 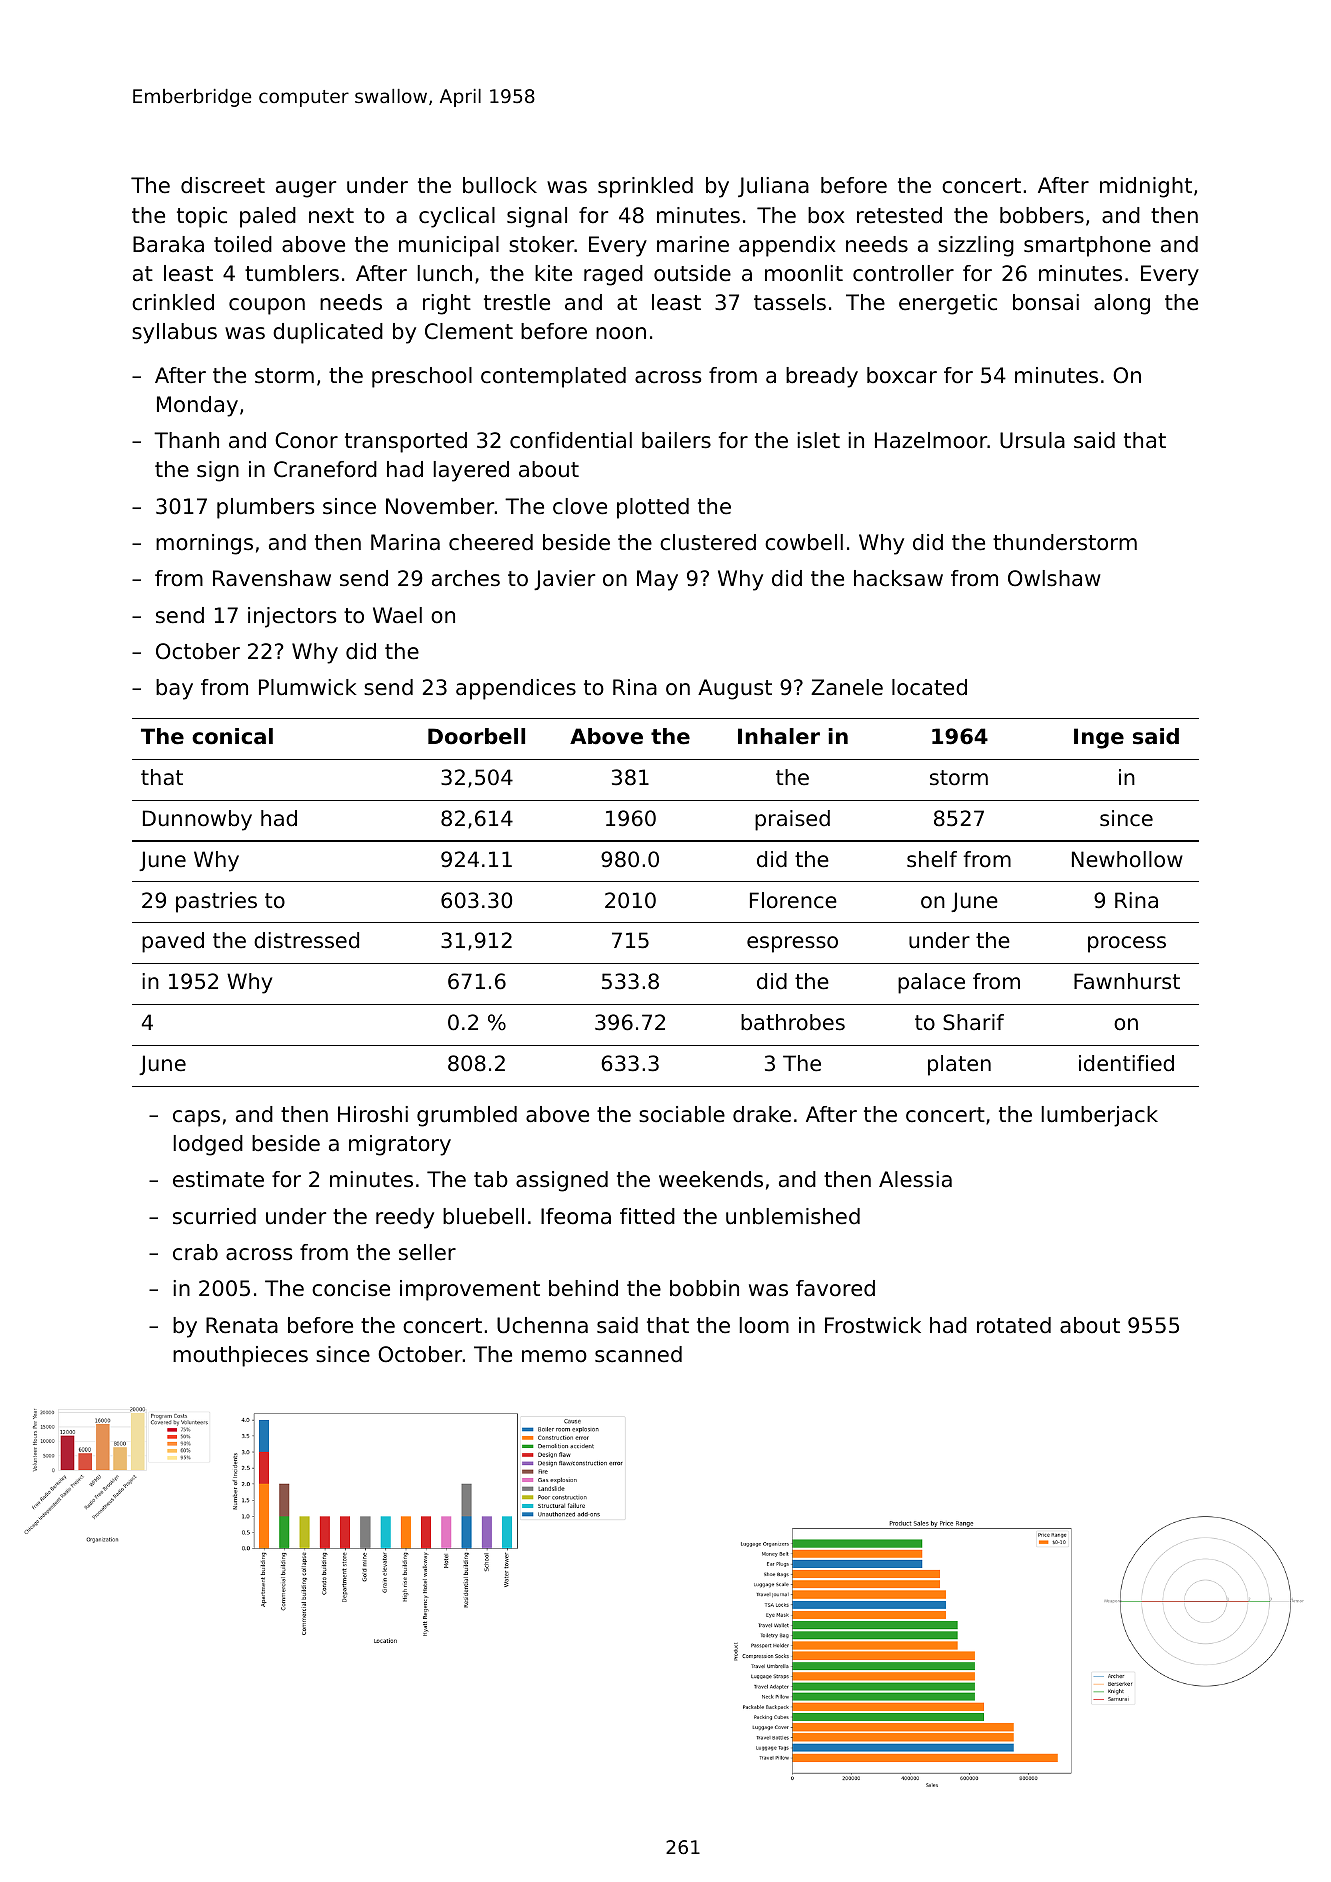 What do you see at coordinates (554, 1356) in the page?
I see `memo` at bounding box center [554, 1356].
